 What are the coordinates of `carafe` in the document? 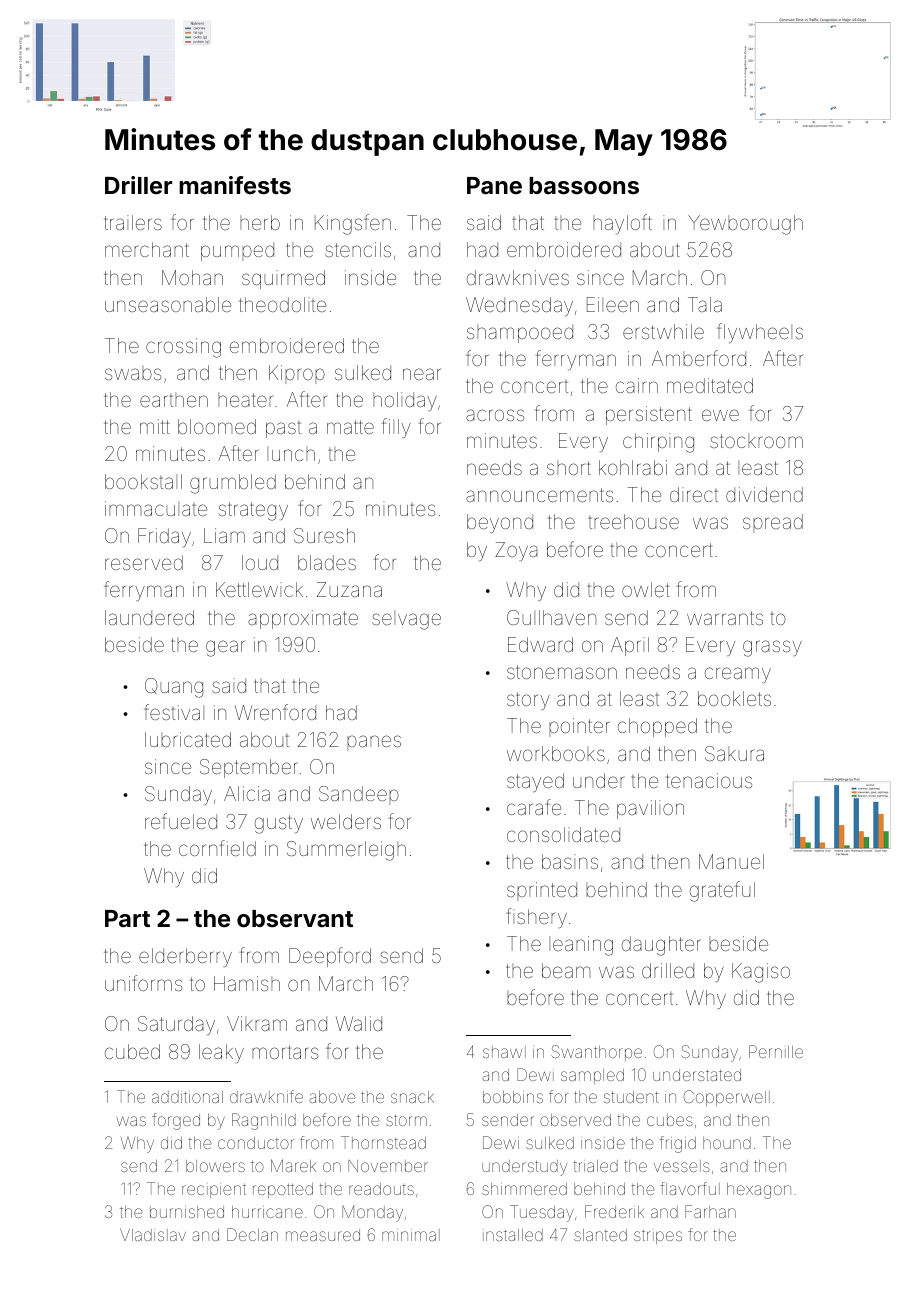 It's located at (534, 807).
